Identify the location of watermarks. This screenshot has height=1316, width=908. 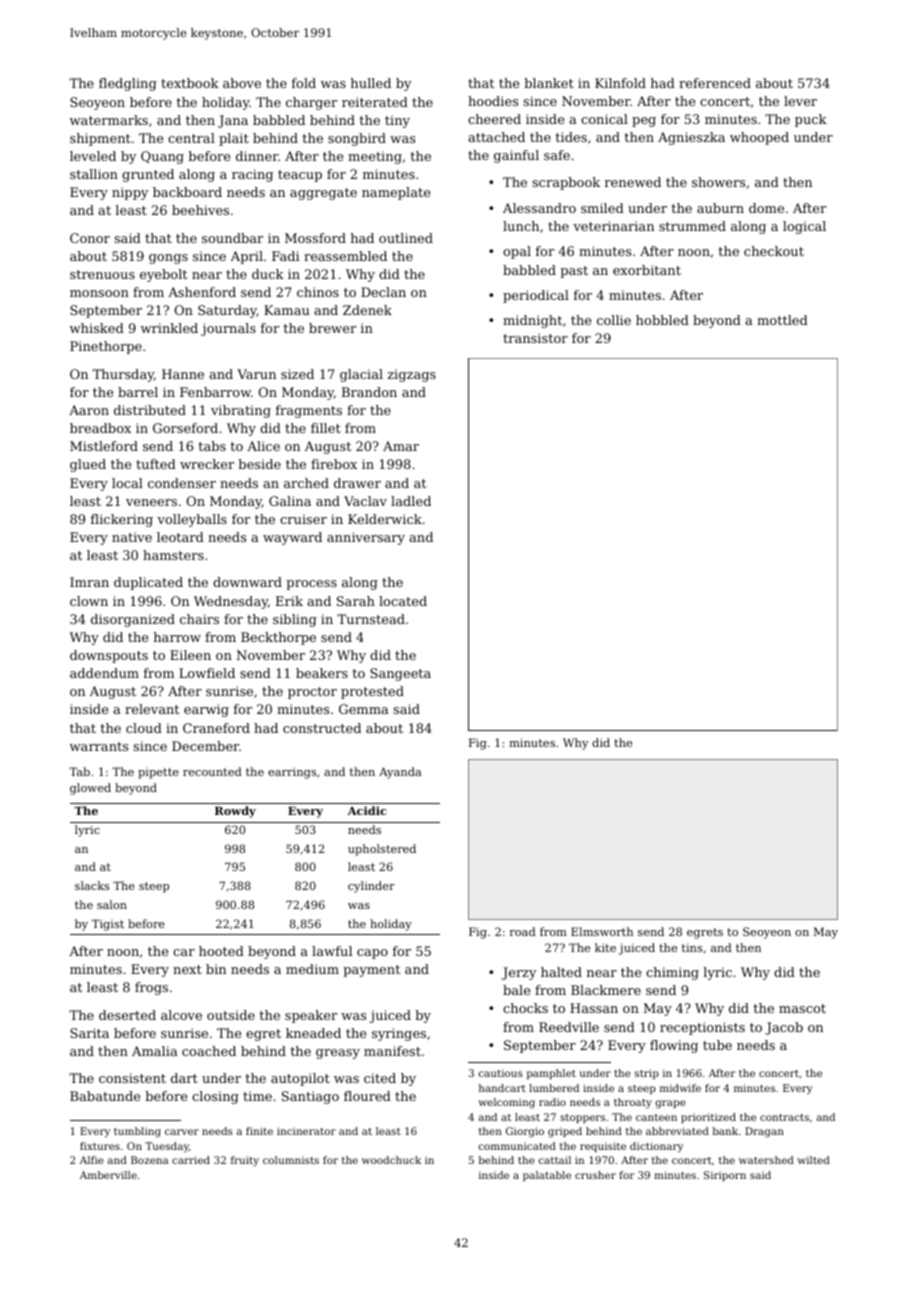
(109, 120).
